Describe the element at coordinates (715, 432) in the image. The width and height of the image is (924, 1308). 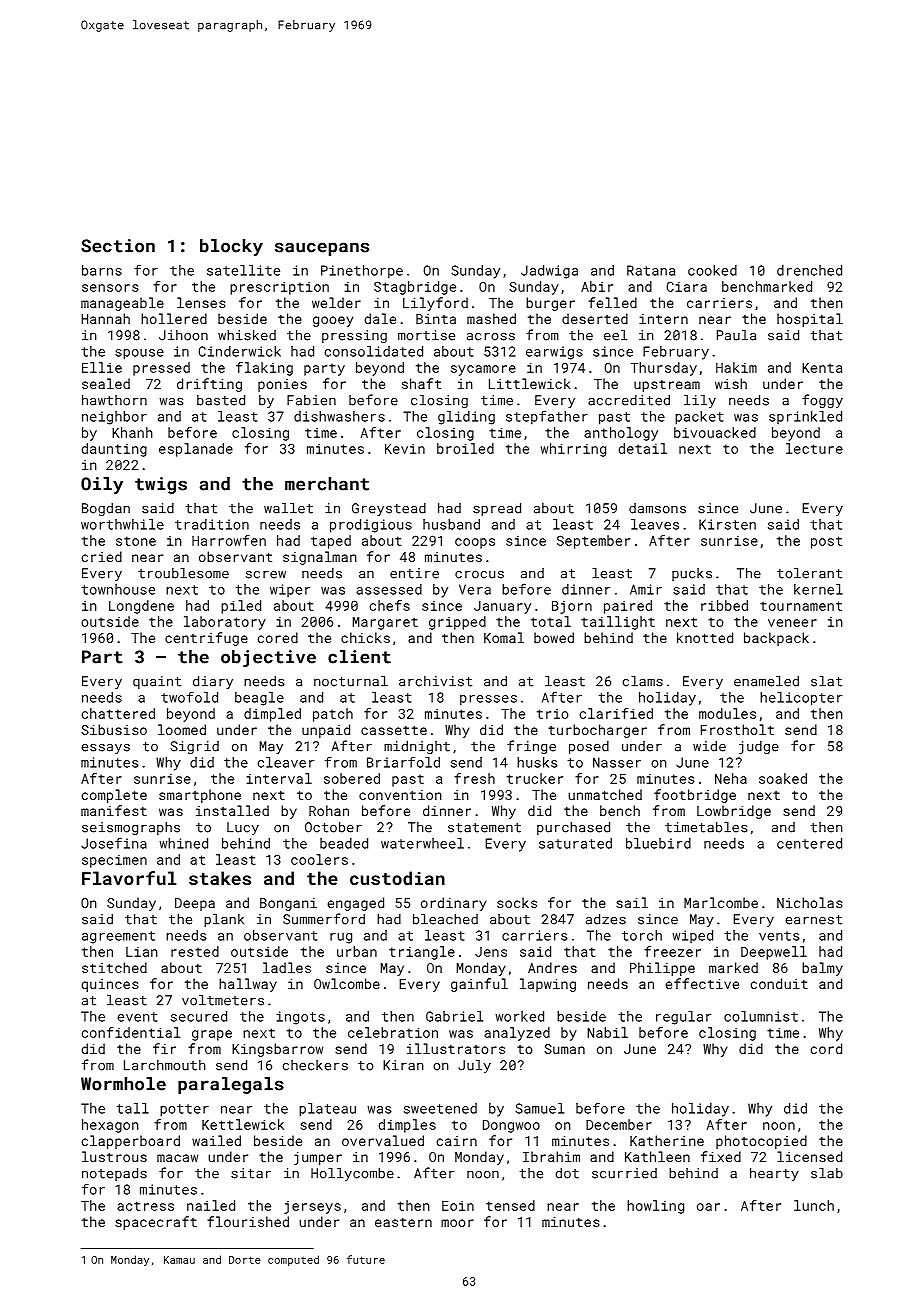
I see `bivouacked` at that location.
